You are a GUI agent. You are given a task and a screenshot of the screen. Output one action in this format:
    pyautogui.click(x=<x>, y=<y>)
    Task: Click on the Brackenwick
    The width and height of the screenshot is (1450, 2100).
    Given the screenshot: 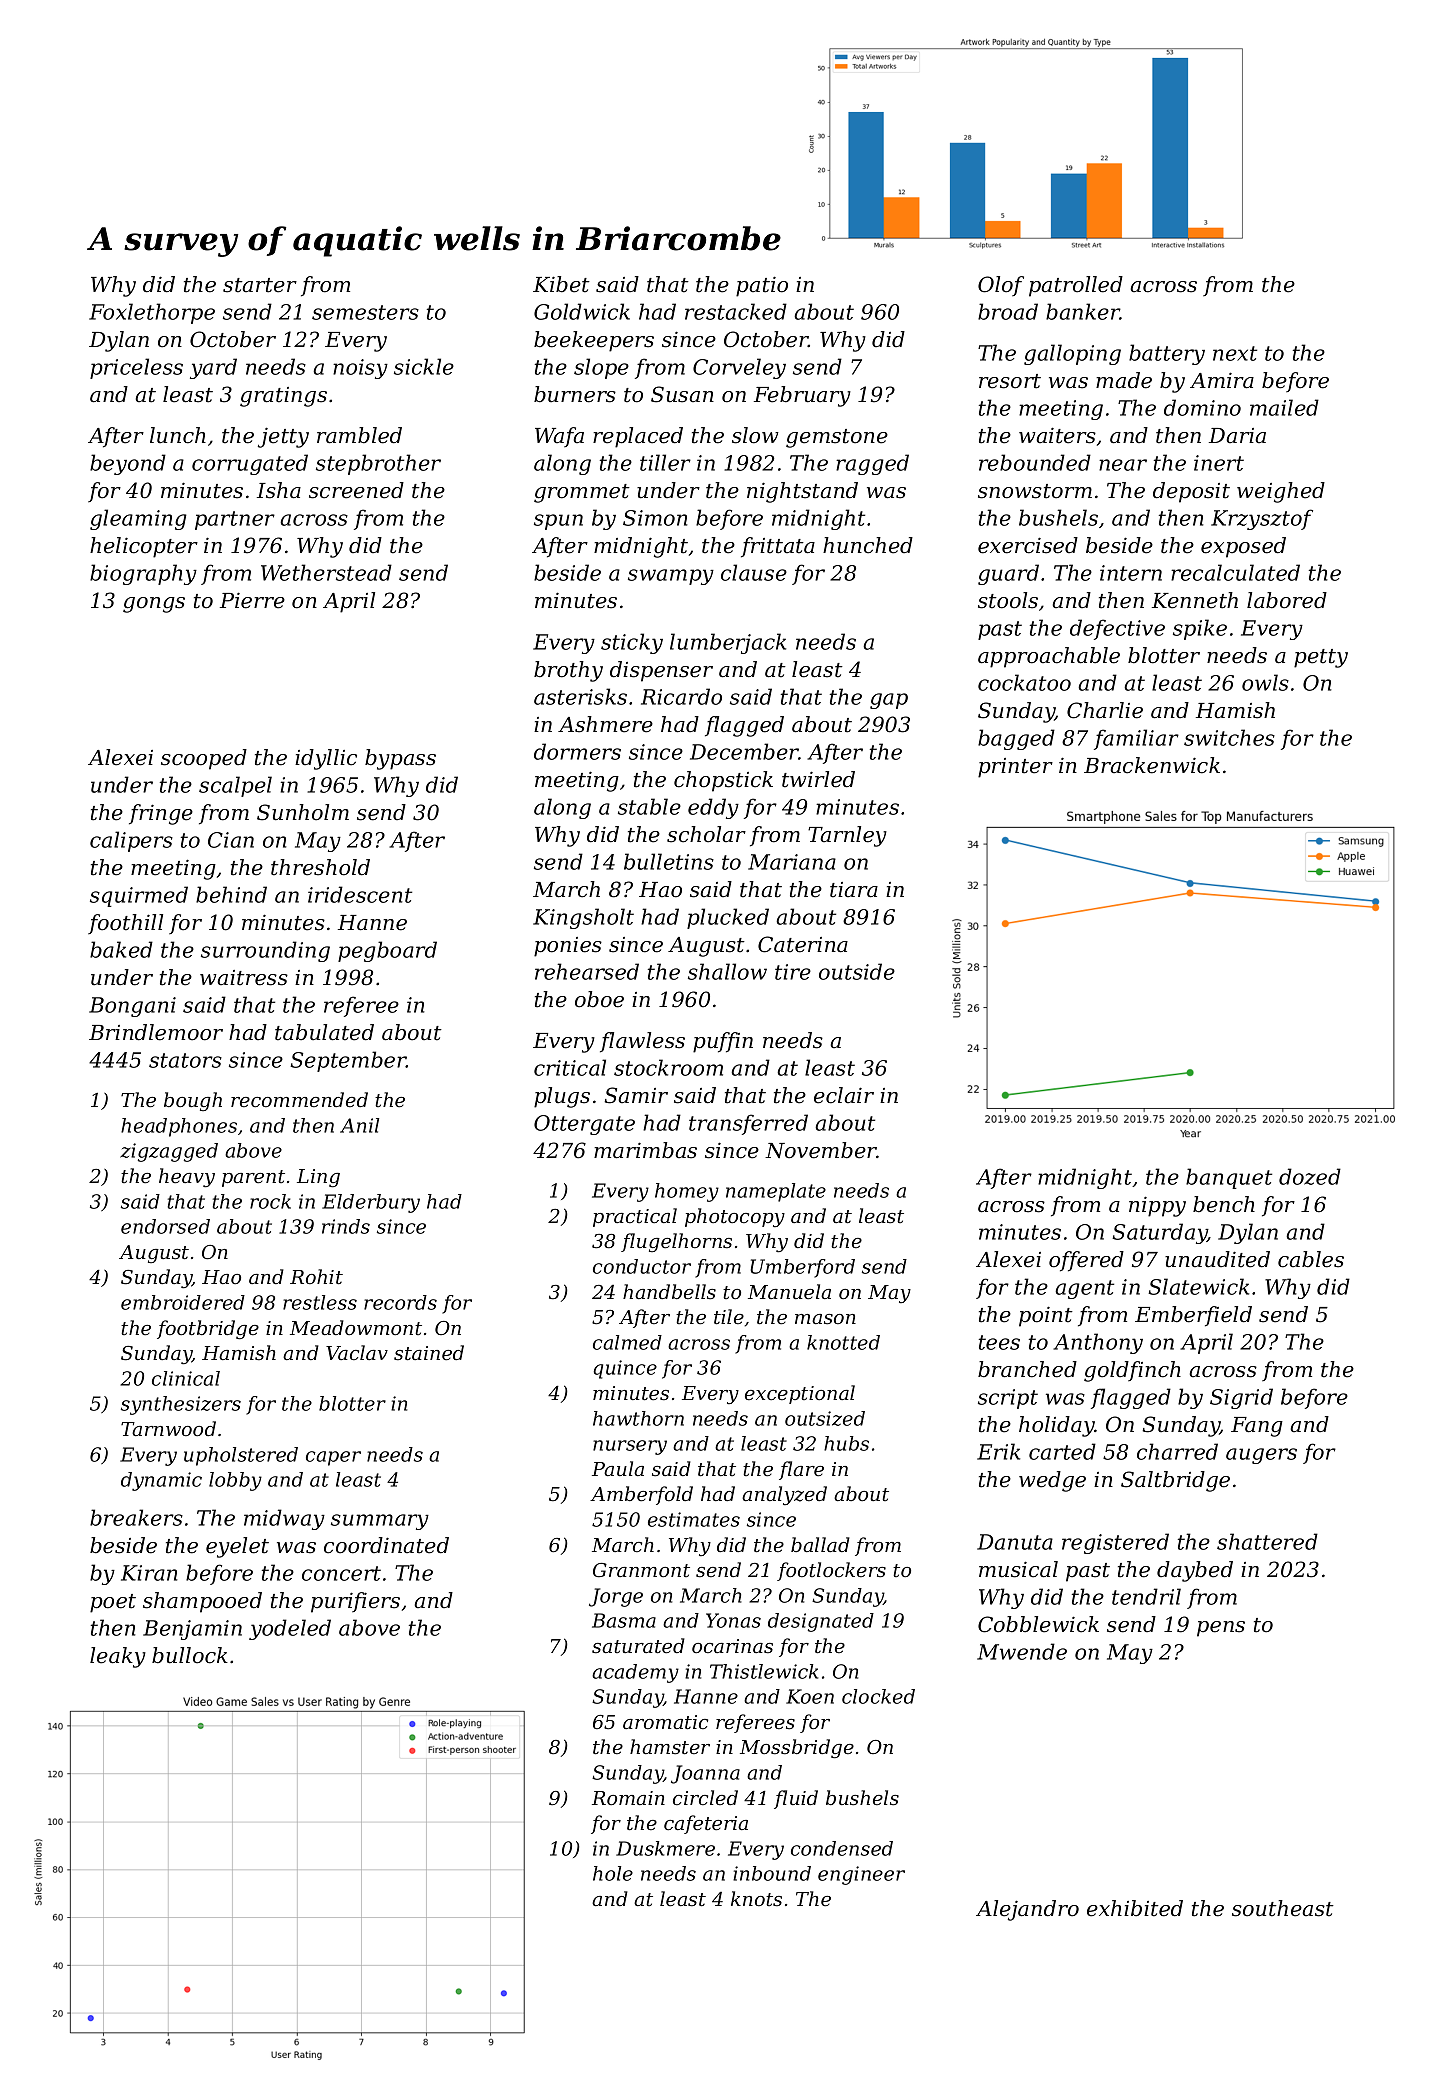 What is the action you would take?
    pyautogui.click(x=1152, y=765)
